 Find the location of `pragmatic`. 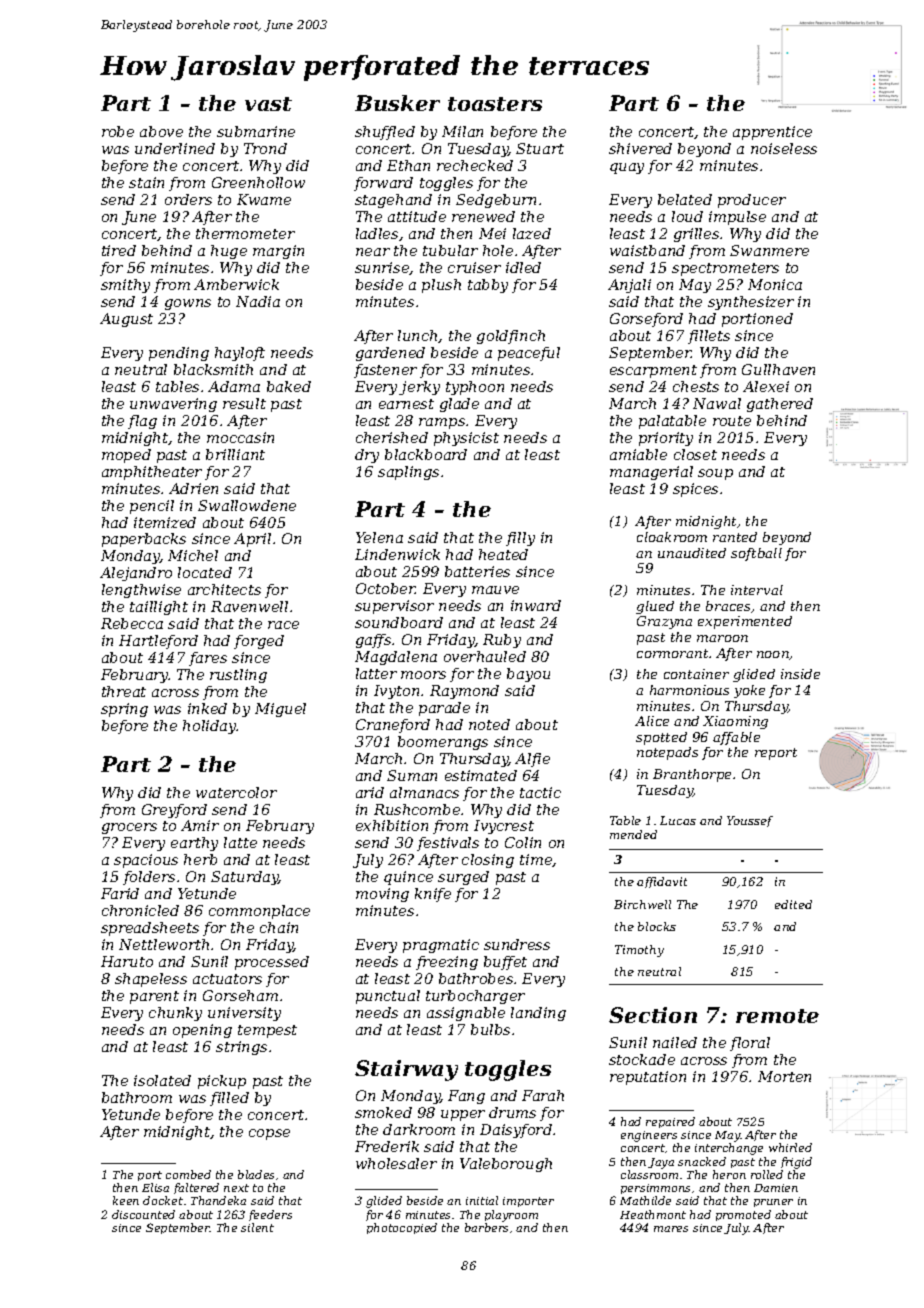

pragmatic is located at coordinates (441, 946).
